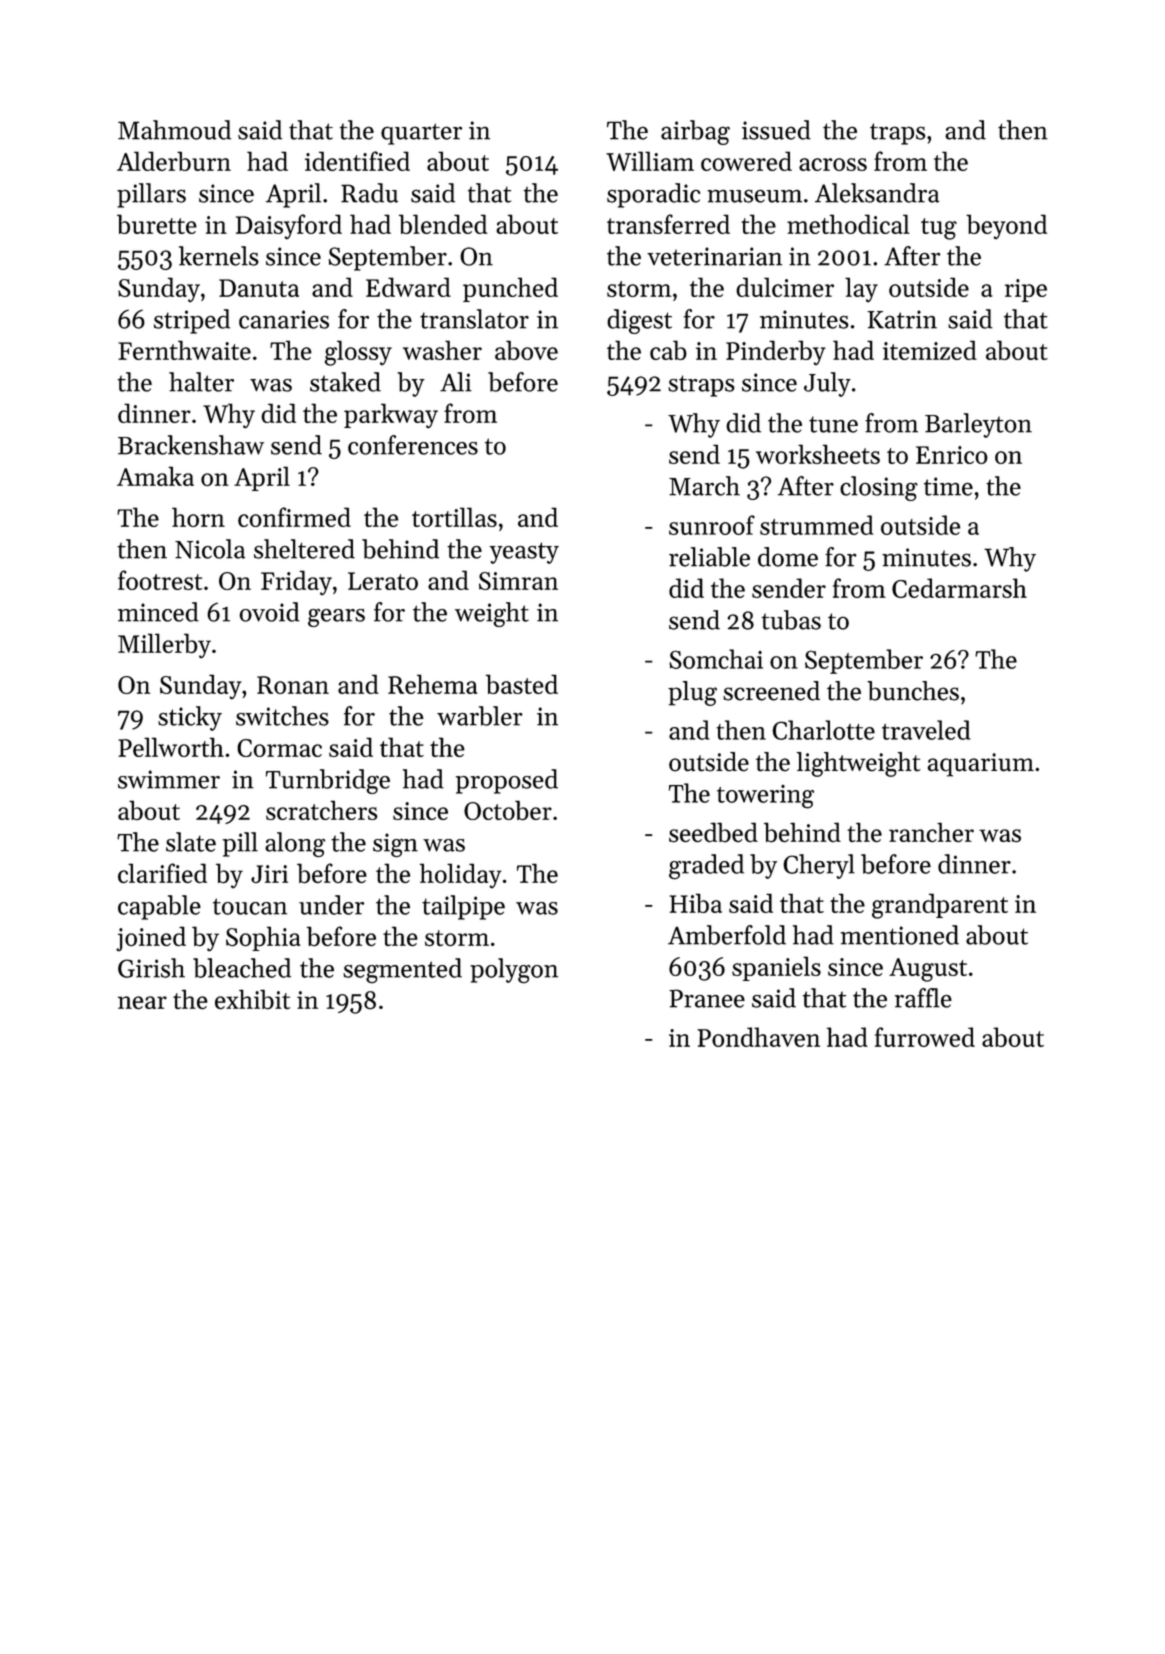 This image has height=1654, width=1165. Describe the element at coordinates (925, 1037) in the image. I see `furrowed` at that location.
